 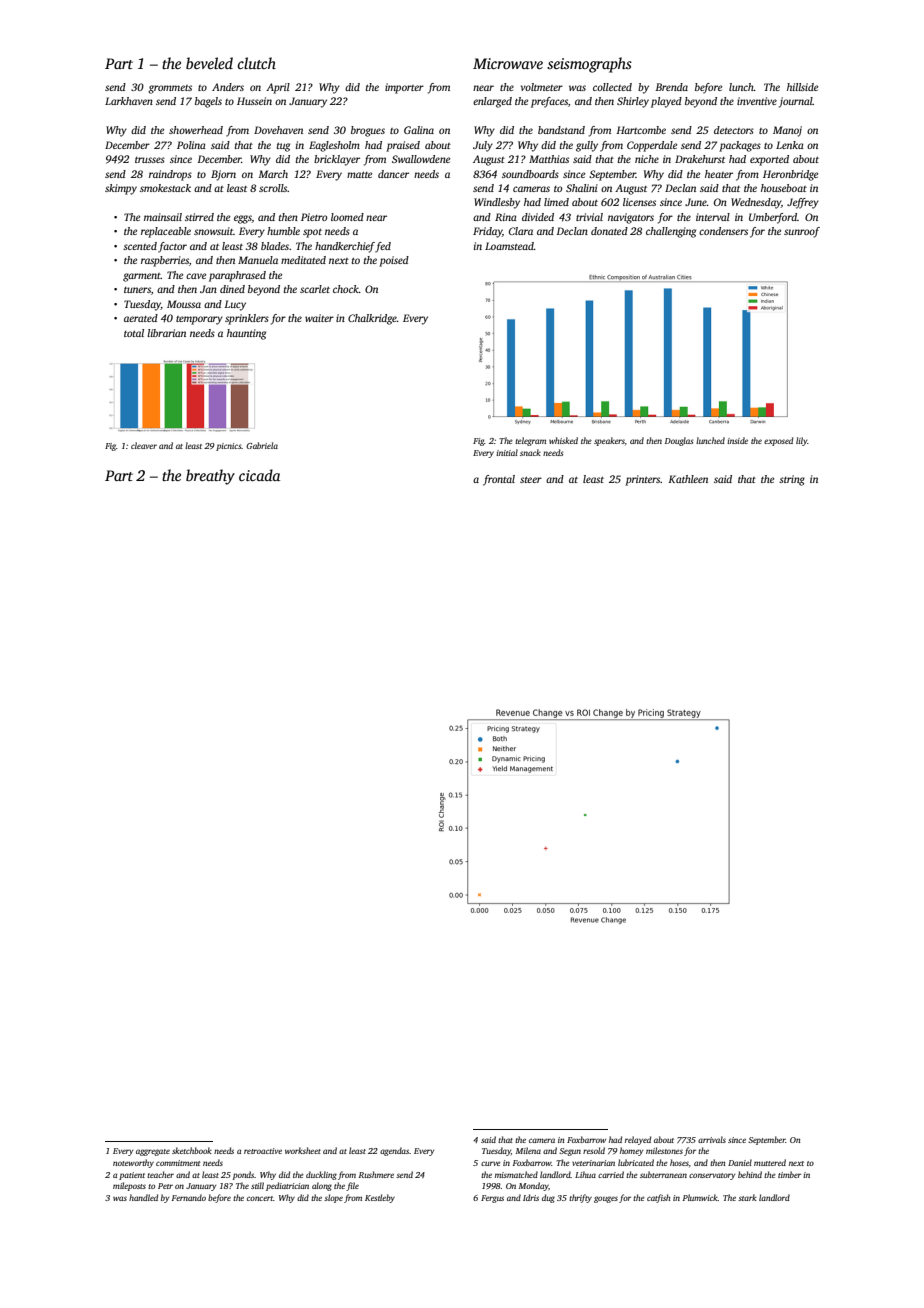 I want to click on agendas, so click(x=394, y=1151).
